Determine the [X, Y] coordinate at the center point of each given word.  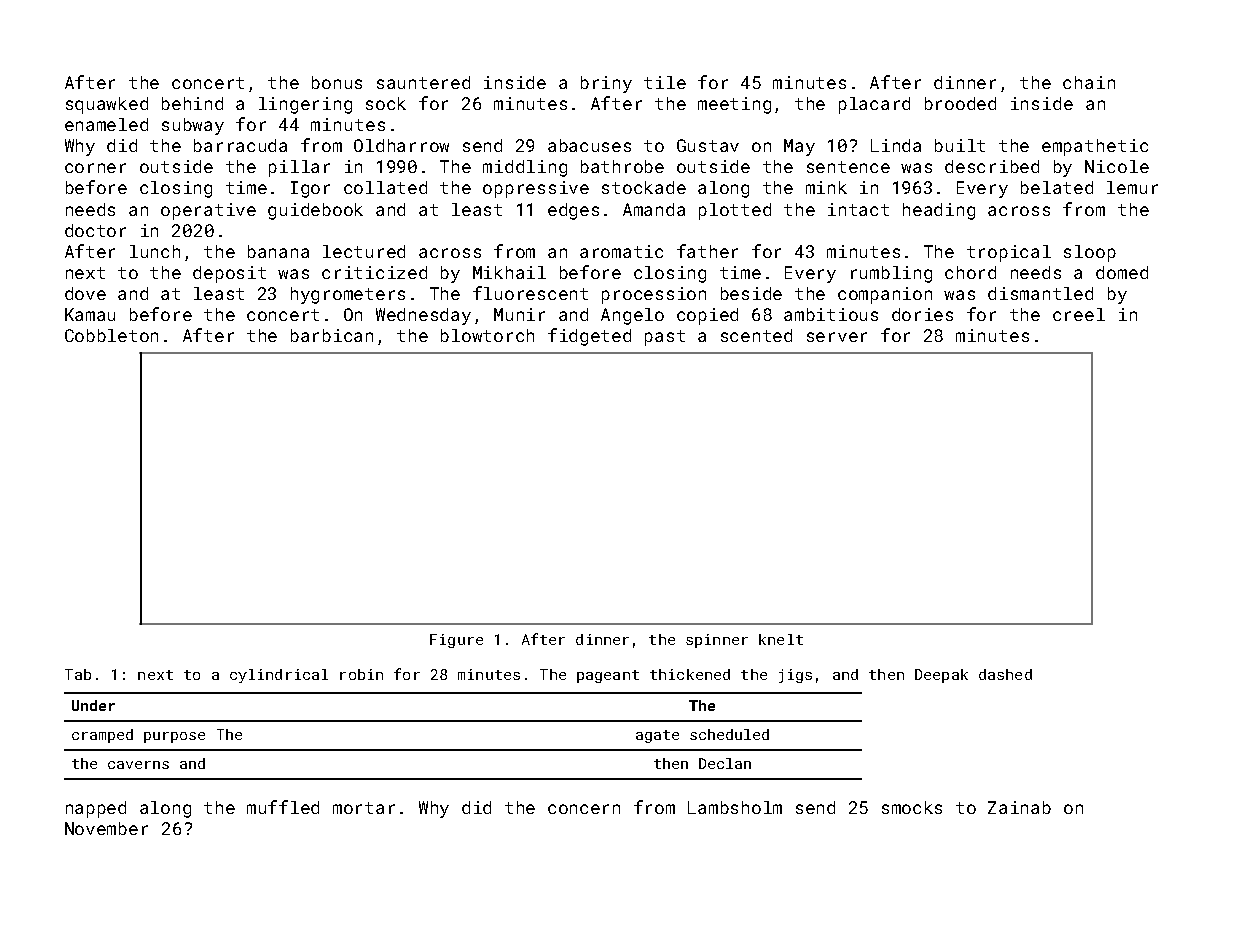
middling [525, 168]
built [960, 145]
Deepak [941, 676]
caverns [138, 765]
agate [657, 736]
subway [193, 126]
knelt [781, 639]
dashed [1005, 674]
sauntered [423, 82]
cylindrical [279, 676]
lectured [364, 251]
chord [970, 272]
